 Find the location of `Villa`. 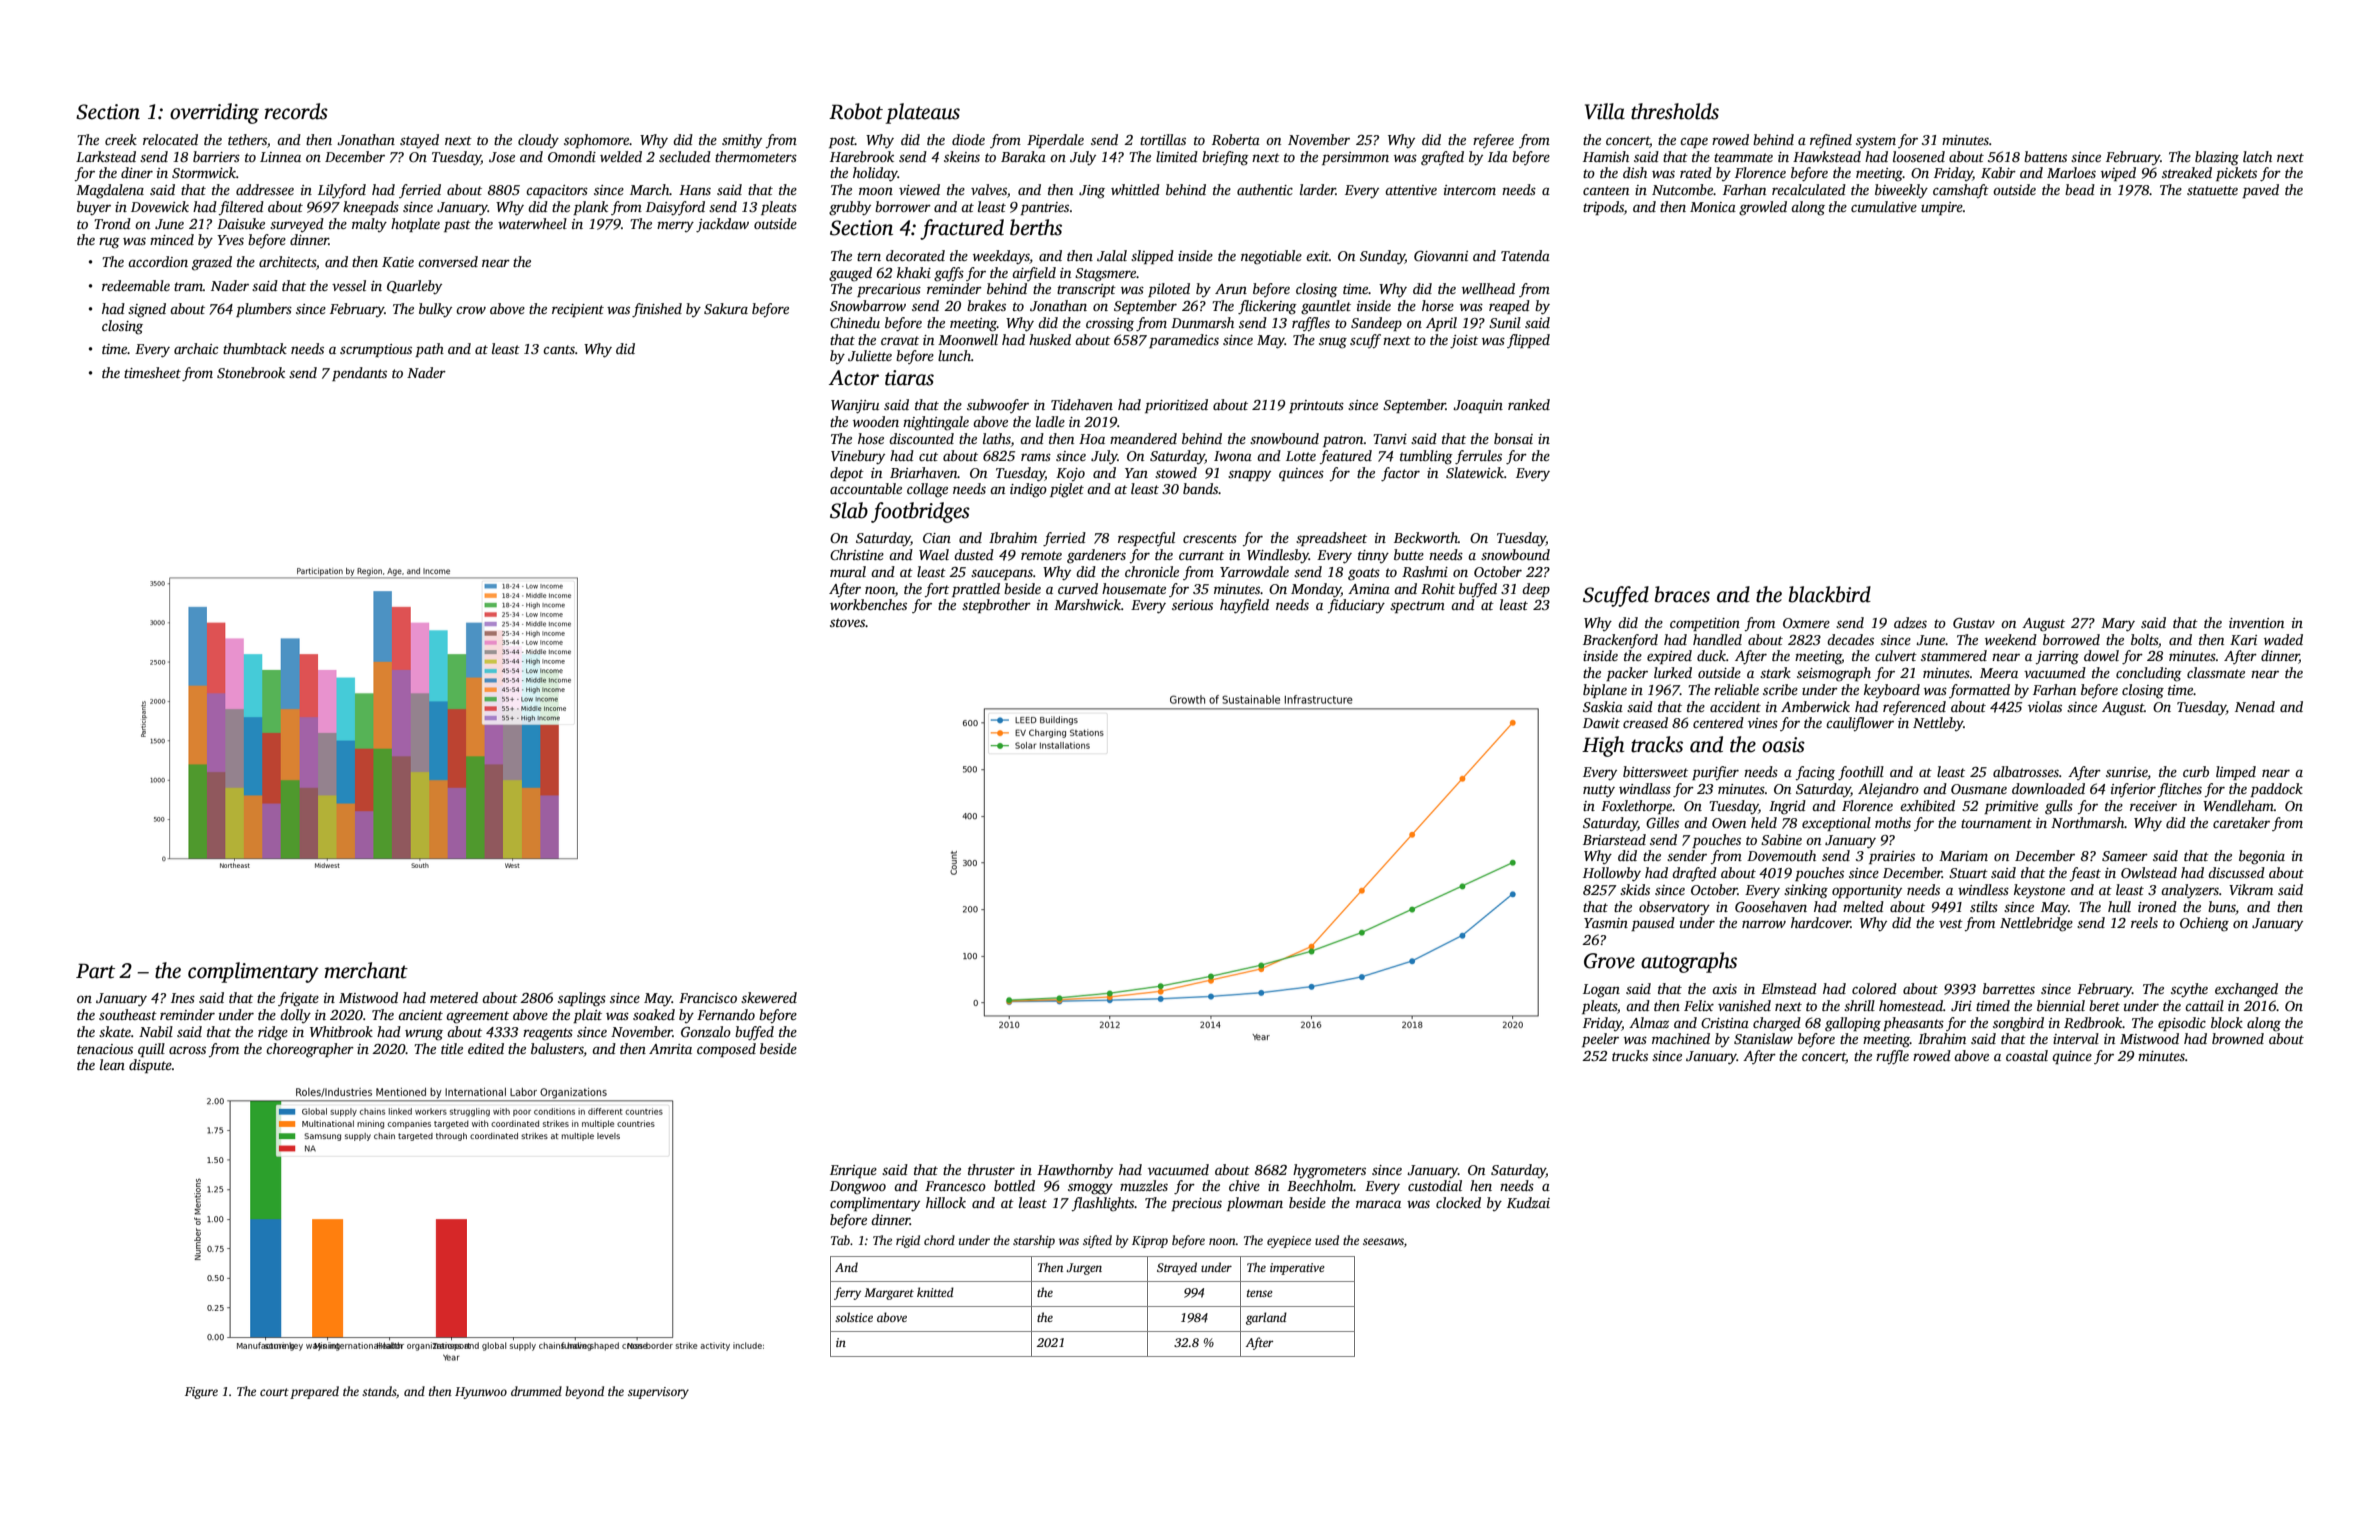

Villa is located at coordinates (1605, 111).
